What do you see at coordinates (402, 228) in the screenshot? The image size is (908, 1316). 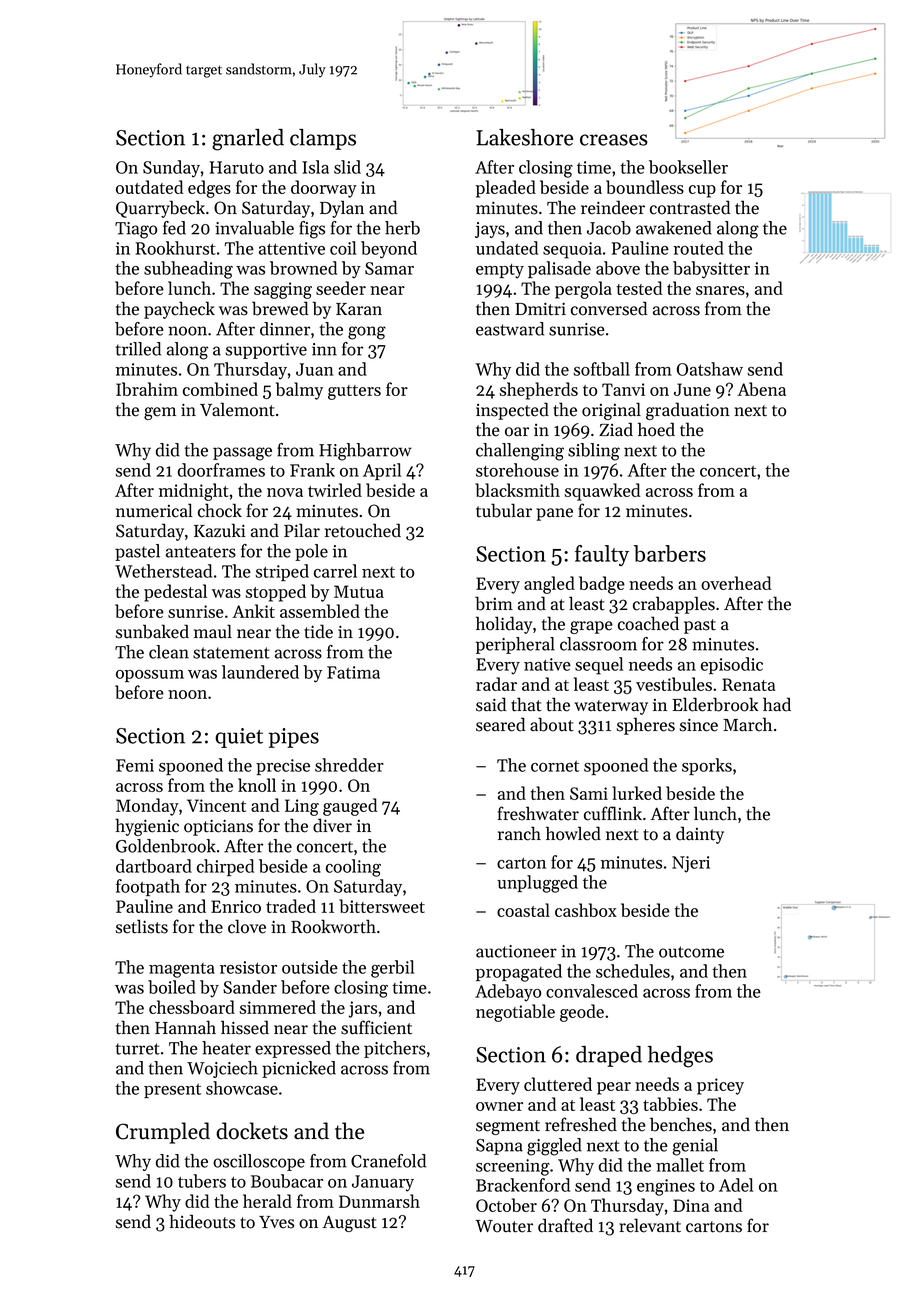 I see `herb` at bounding box center [402, 228].
